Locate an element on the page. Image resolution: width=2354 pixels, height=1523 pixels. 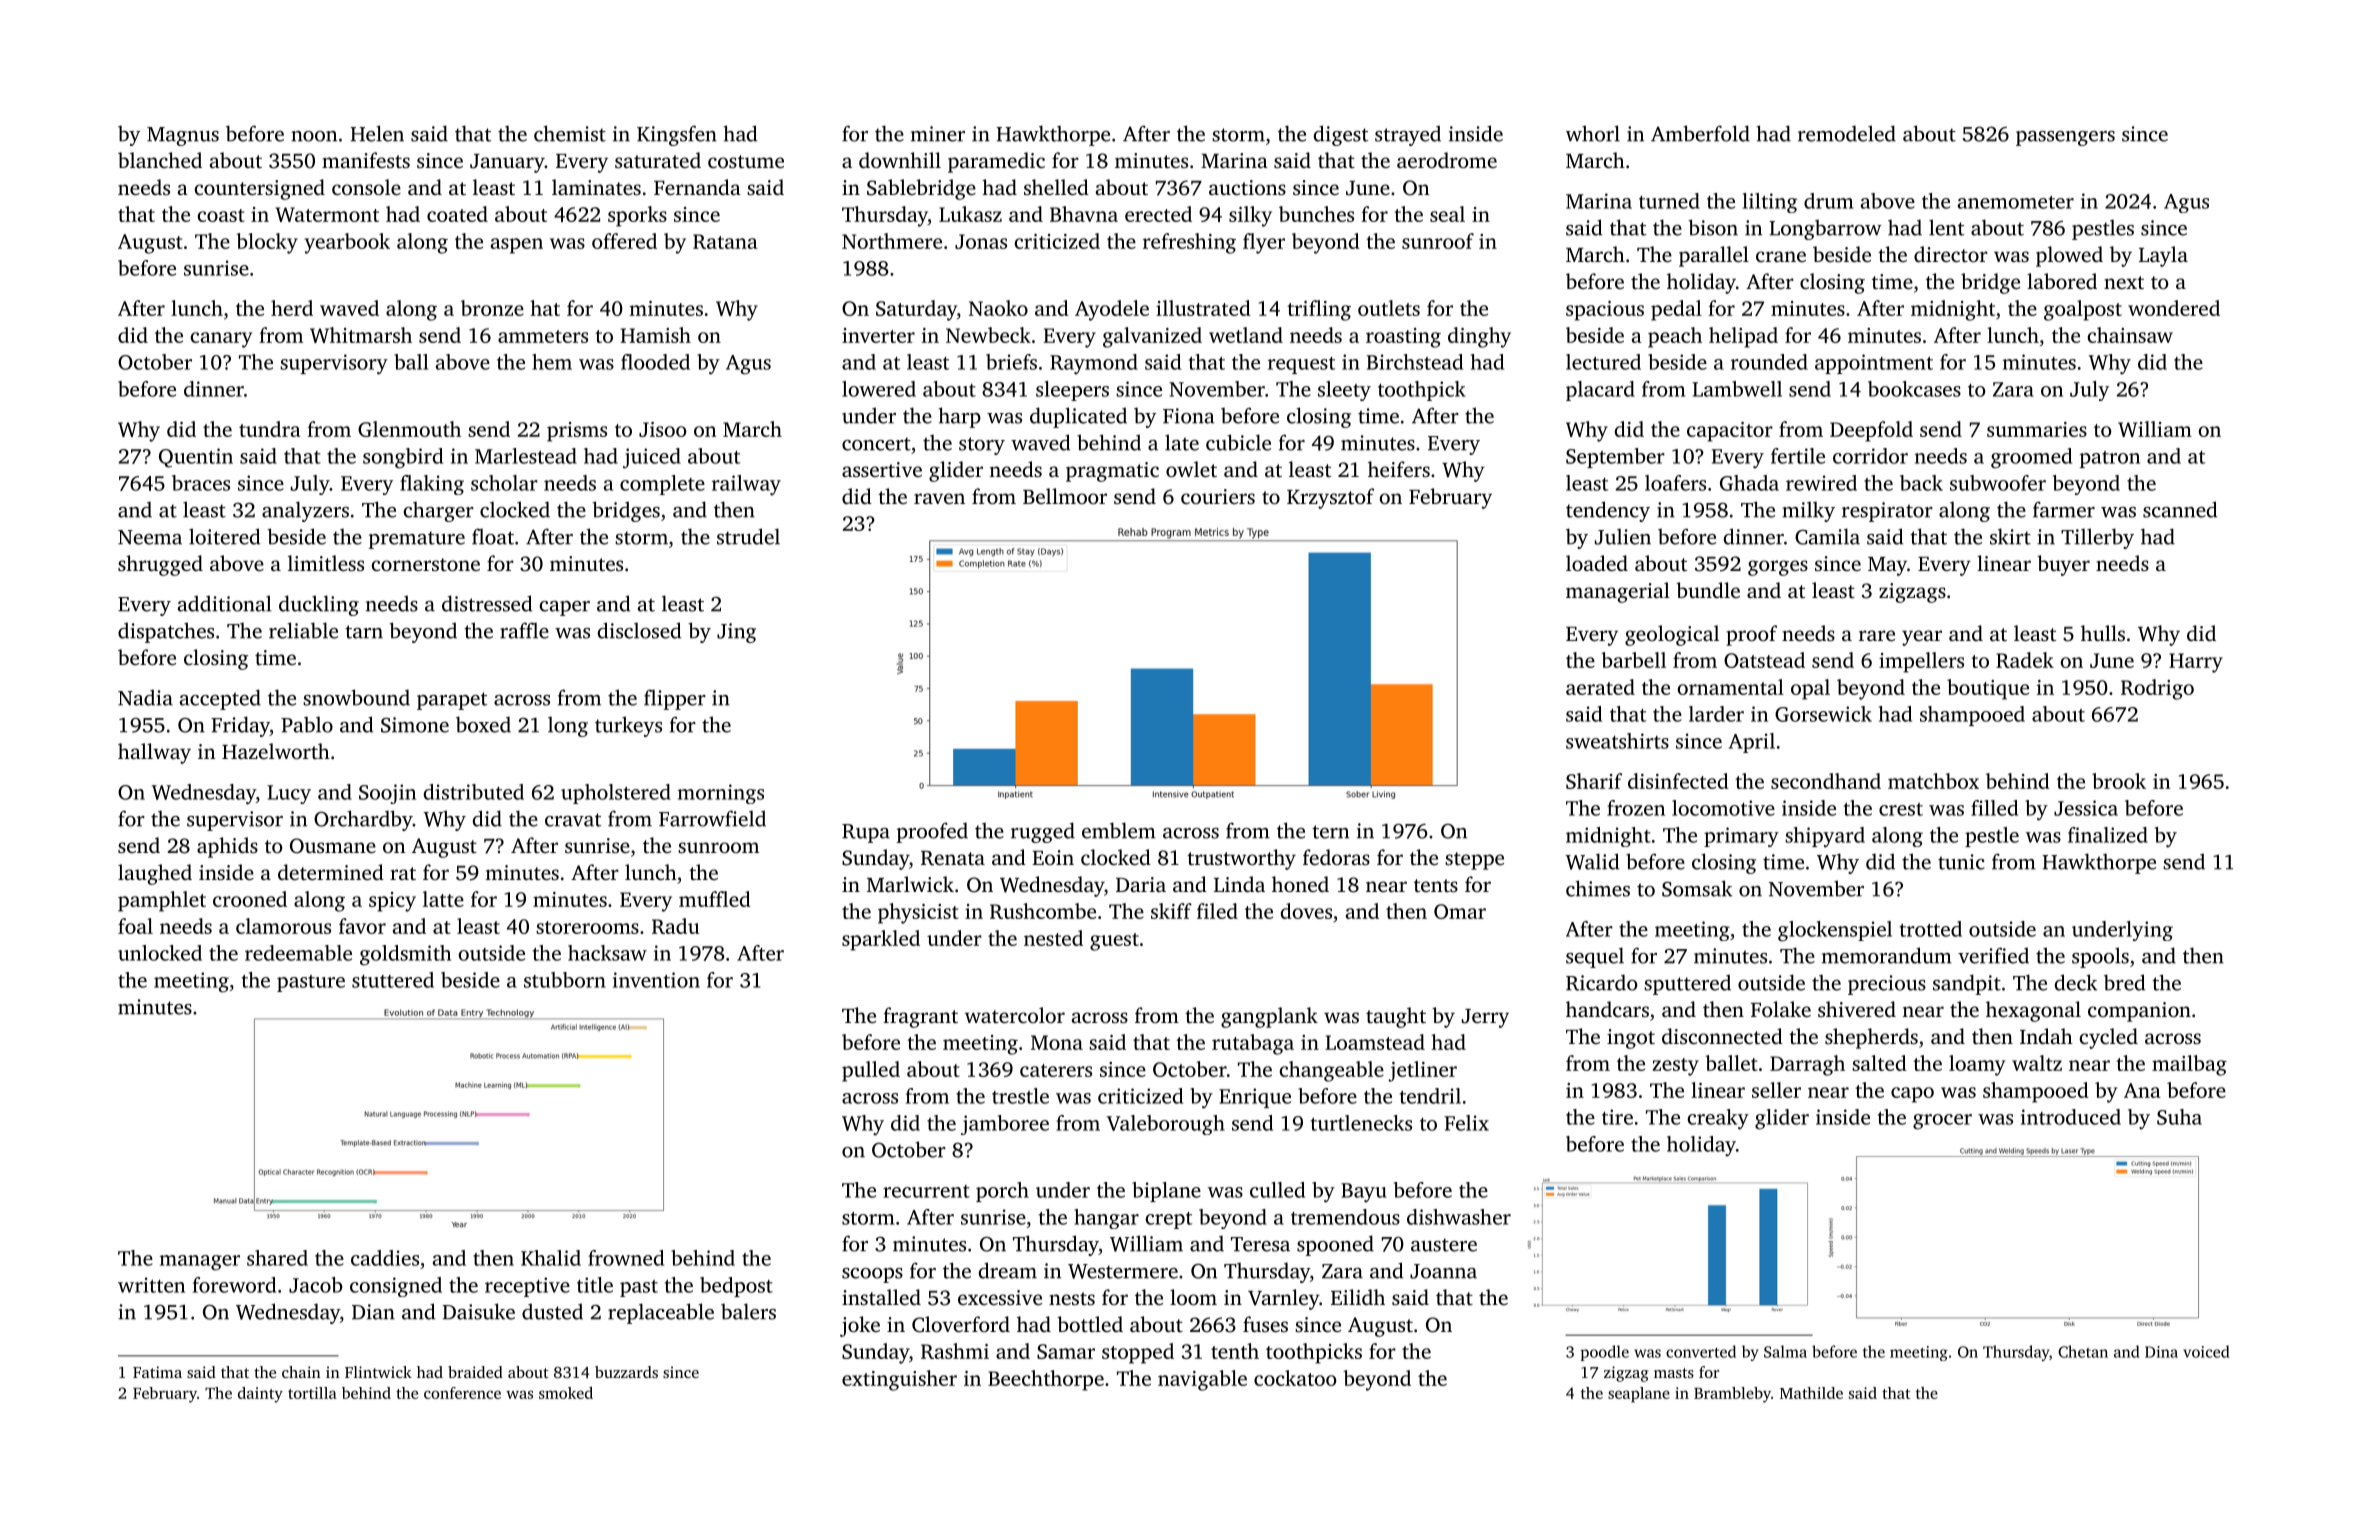
canary is located at coordinates (221, 340).
